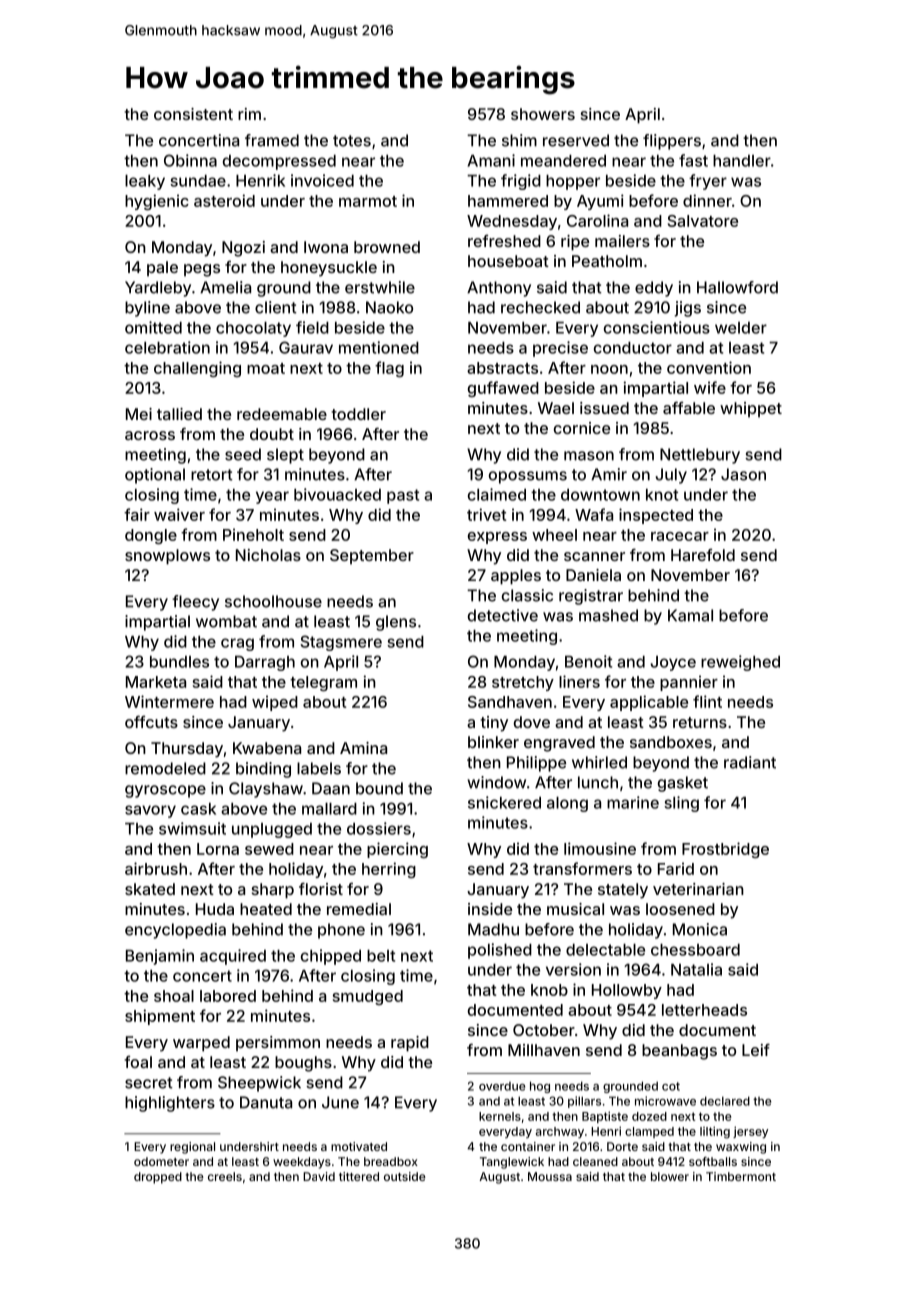  I want to click on Wintermere, so click(169, 701).
